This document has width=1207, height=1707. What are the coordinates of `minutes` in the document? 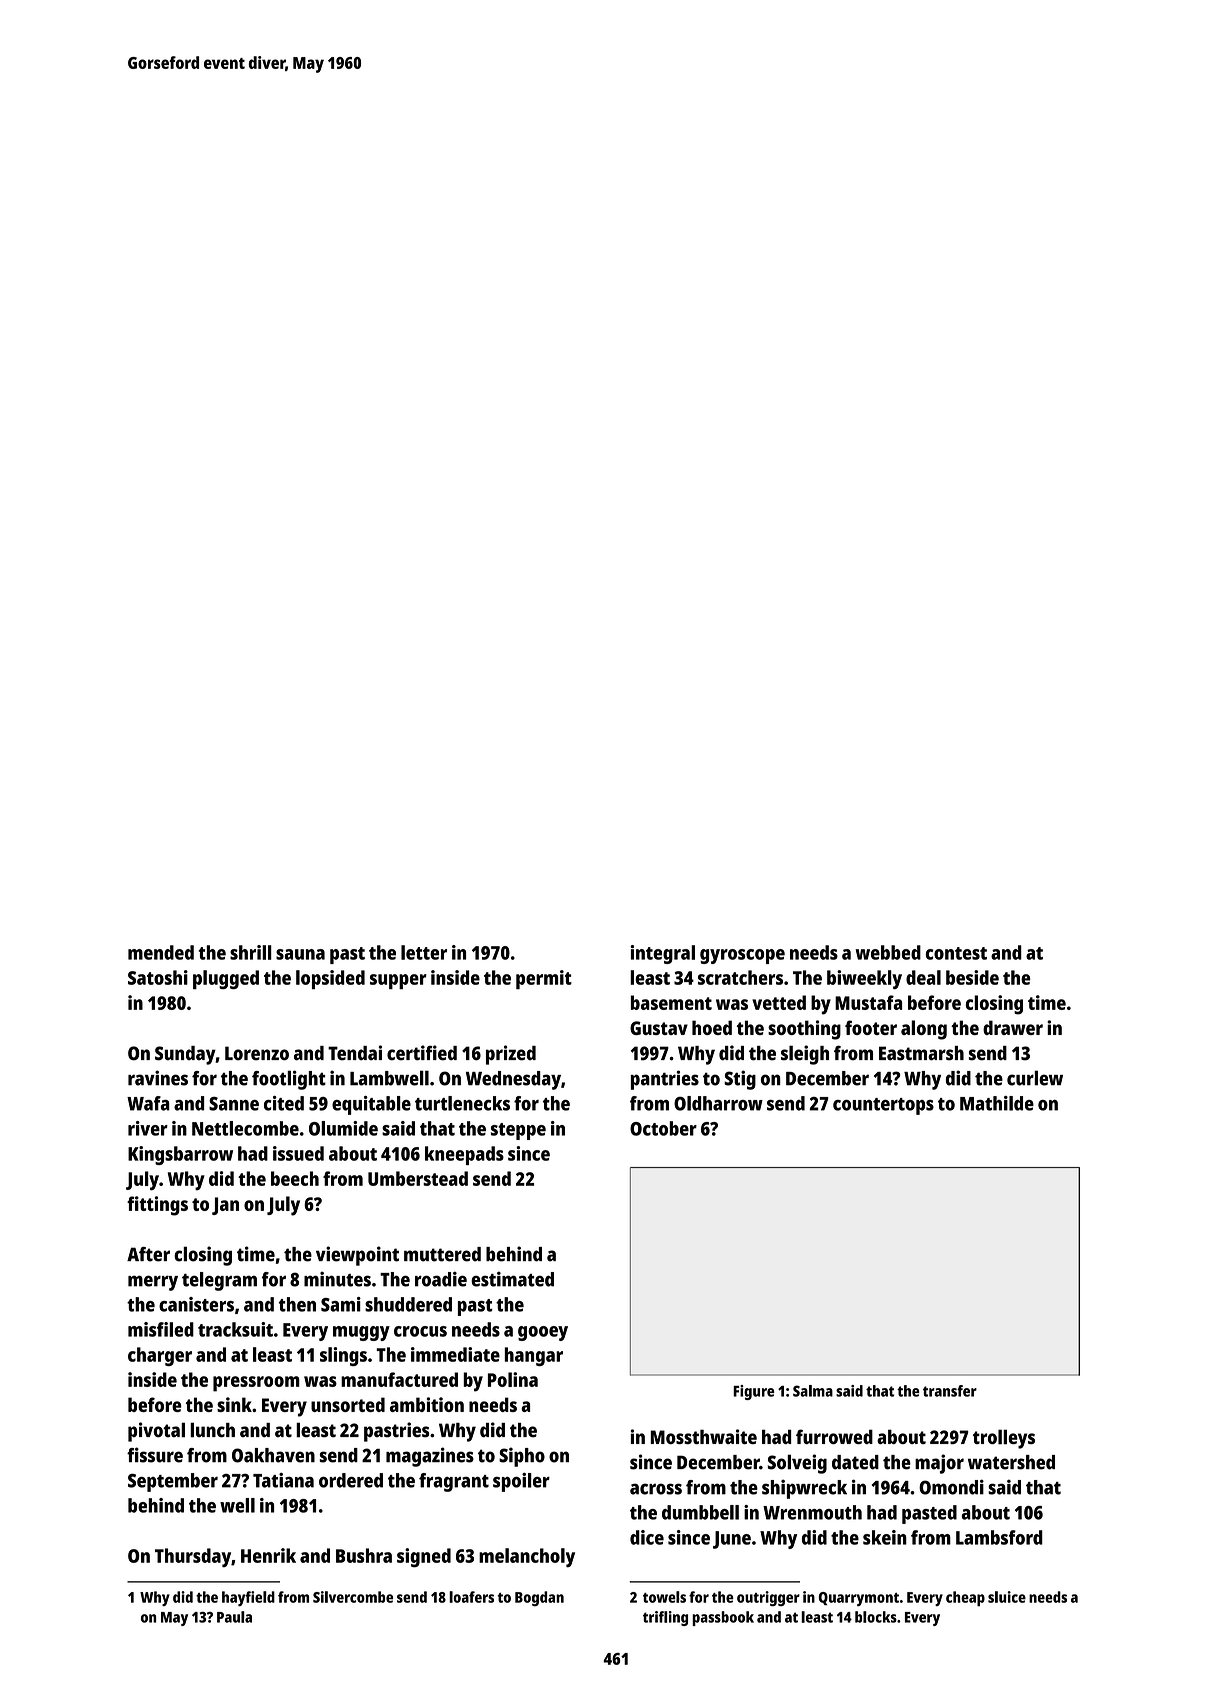 It's located at (337, 1279).
